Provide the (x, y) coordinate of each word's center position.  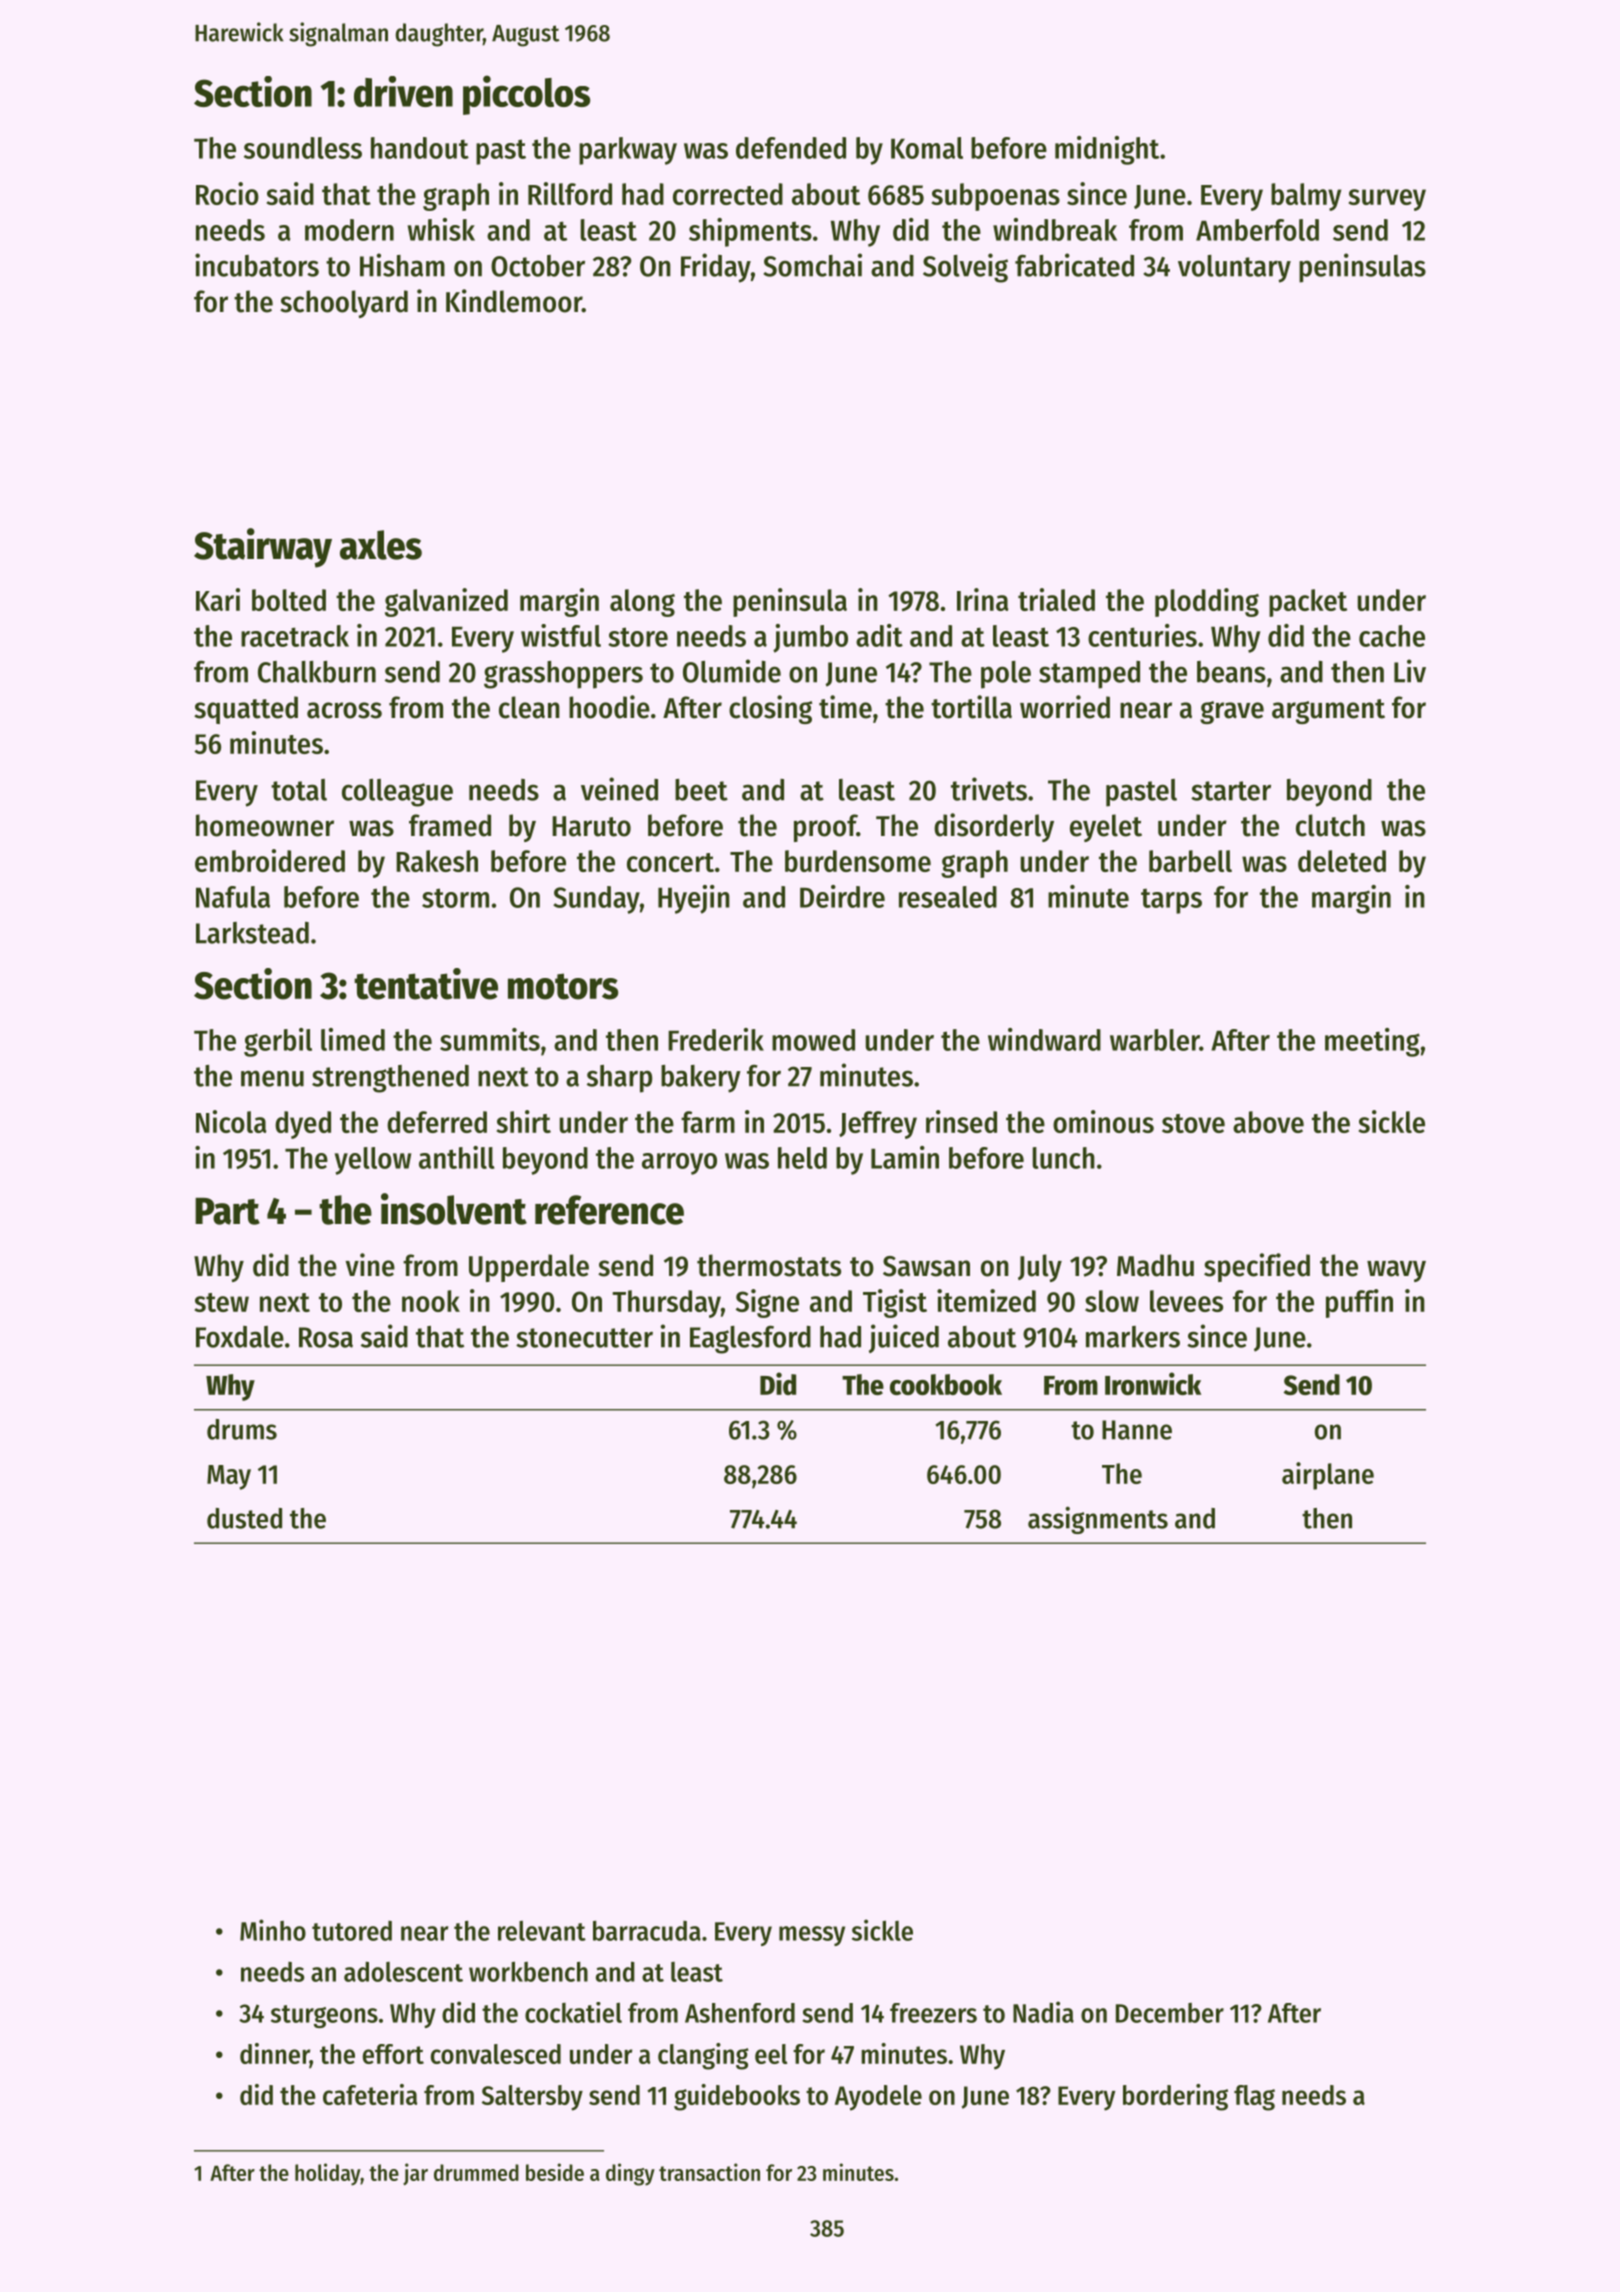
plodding (1207, 602)
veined (619, 789)
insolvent (454, 1209)
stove (1193, 1123)
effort (393, 2054)
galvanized (446, 602)
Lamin (905, 1157)
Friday (716, 268)
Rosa (326, 1337)
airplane (1328, 1476)
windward (1044, 1039)
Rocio (227, 193)
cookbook (946, 1384)
